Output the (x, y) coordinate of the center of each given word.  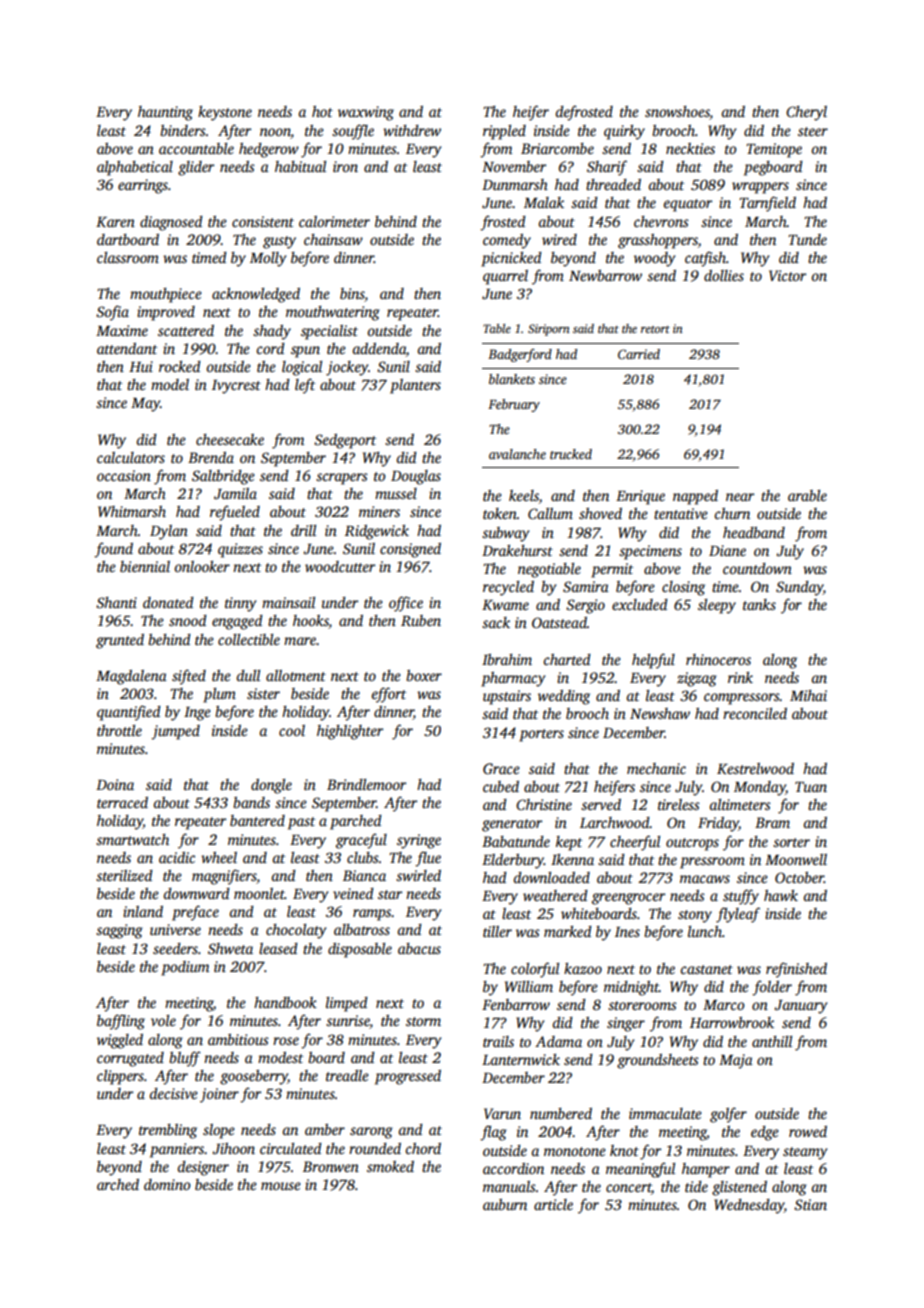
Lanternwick (521, 1059)
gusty (279, 242)
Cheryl (806, 113)
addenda (379, 348)
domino (167, 1184)
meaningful (640, 1170)
